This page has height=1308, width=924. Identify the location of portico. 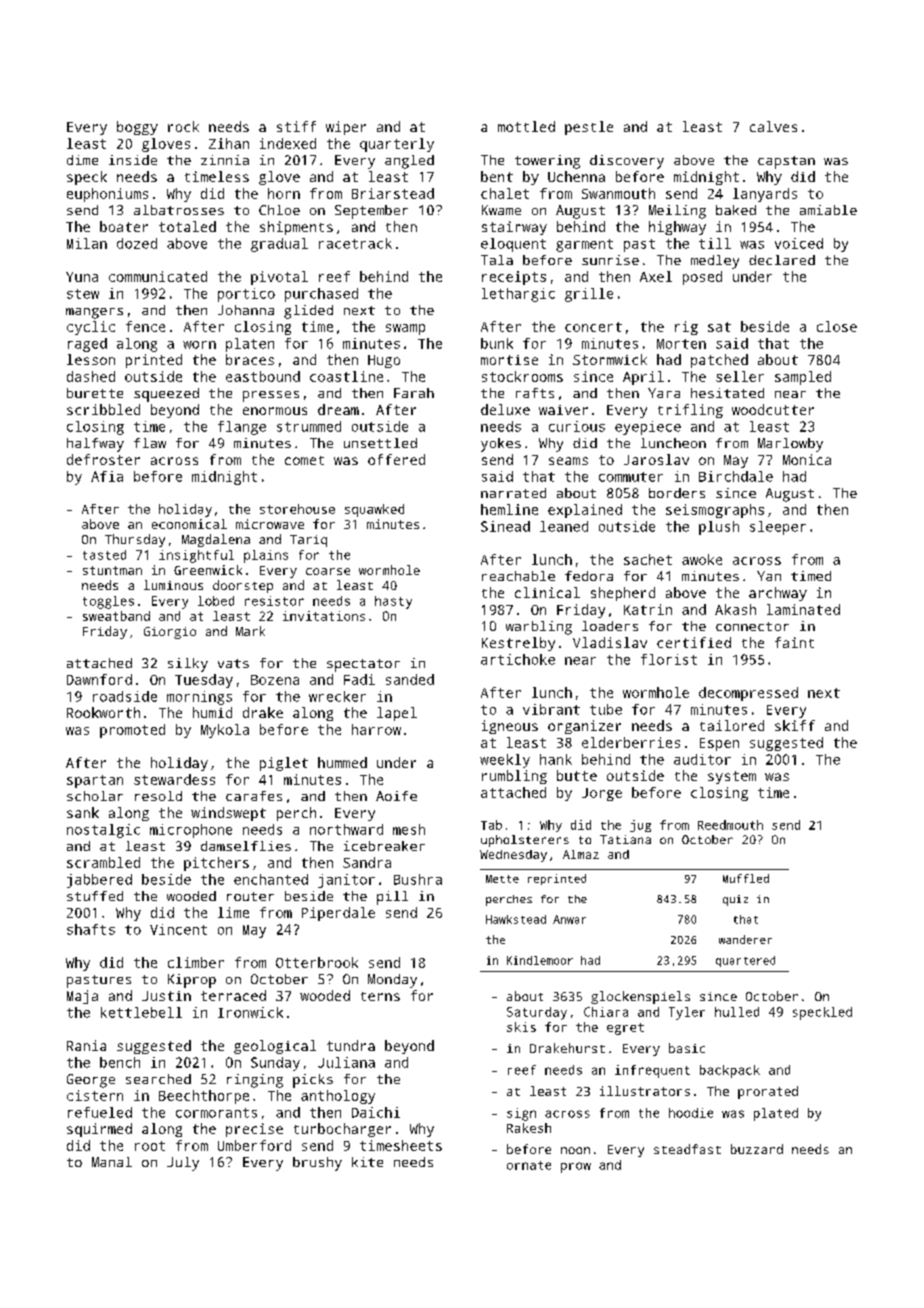
(246, 295).
